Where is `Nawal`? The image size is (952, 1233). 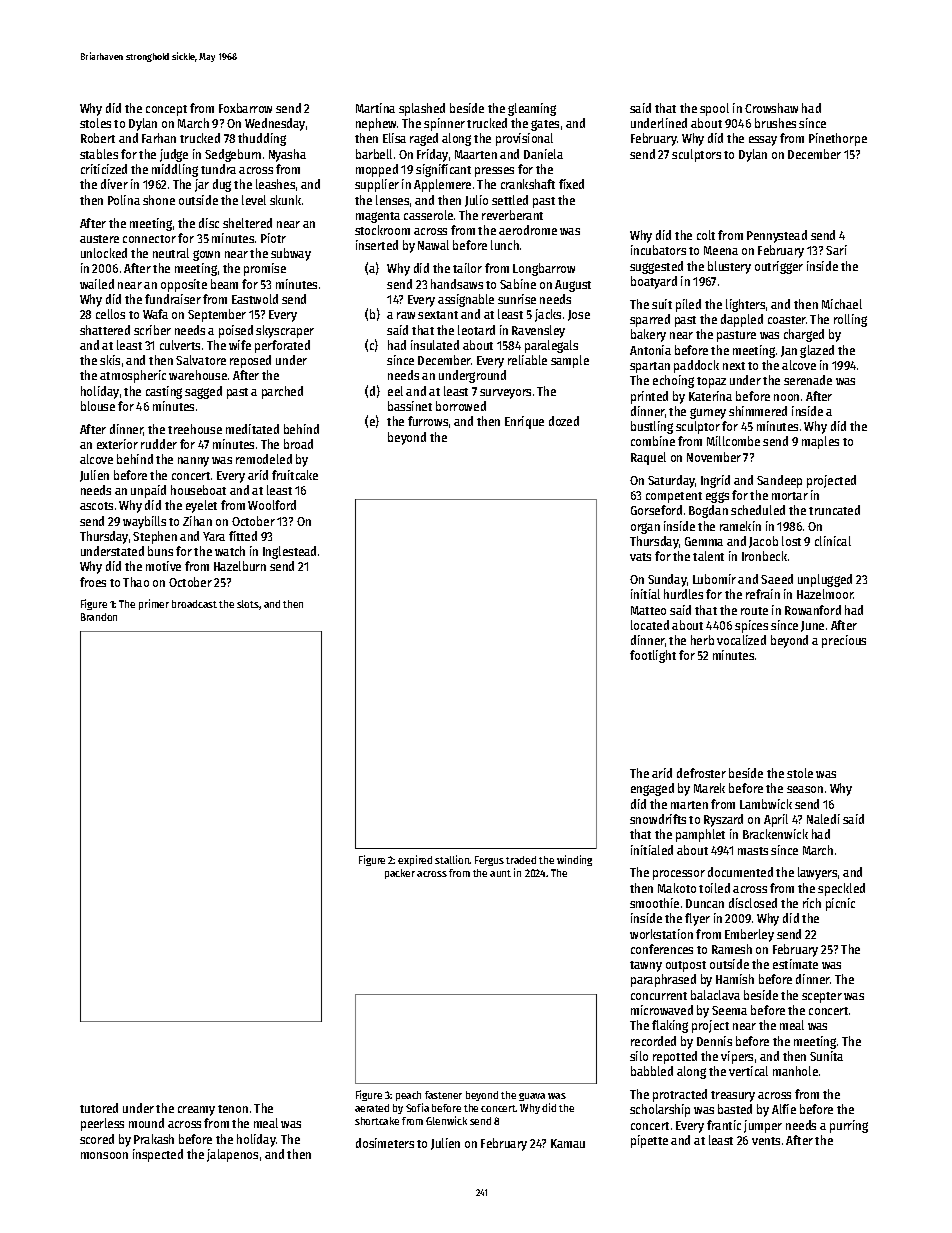
Nawal is located at coordinates (433, 245).
